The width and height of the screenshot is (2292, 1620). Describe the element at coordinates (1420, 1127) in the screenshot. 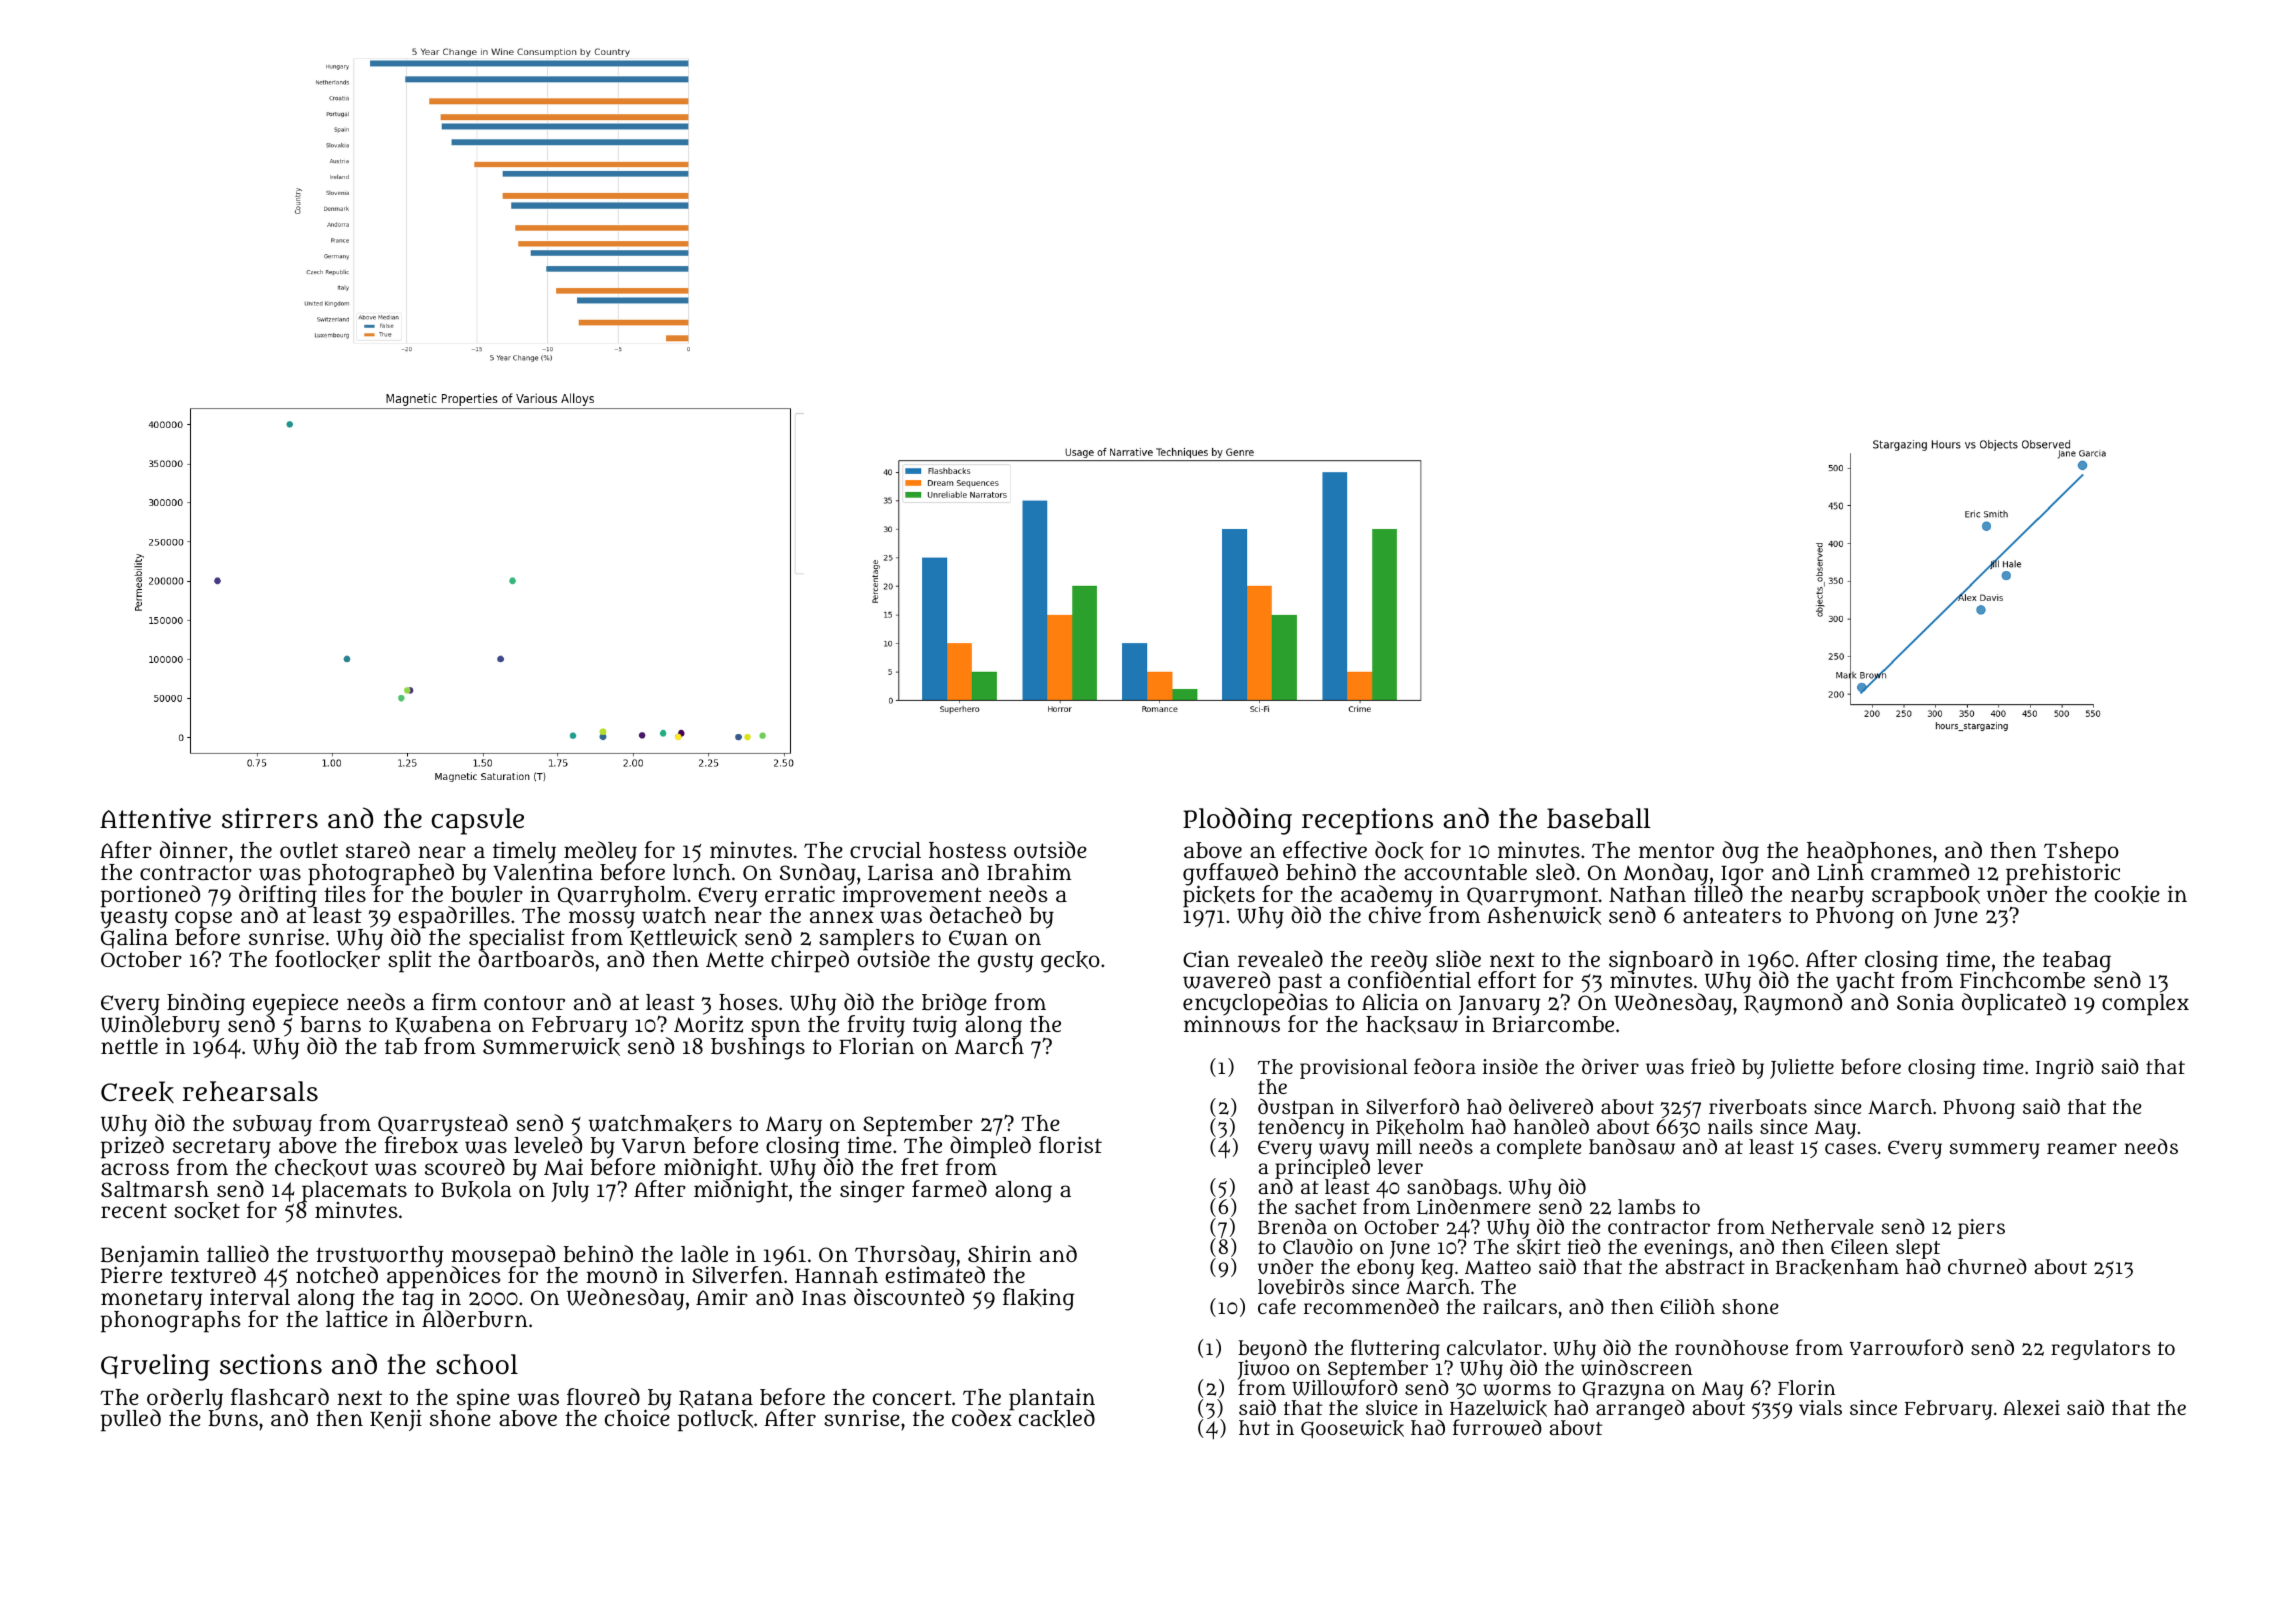

I see `Pikeholm` at that location.
